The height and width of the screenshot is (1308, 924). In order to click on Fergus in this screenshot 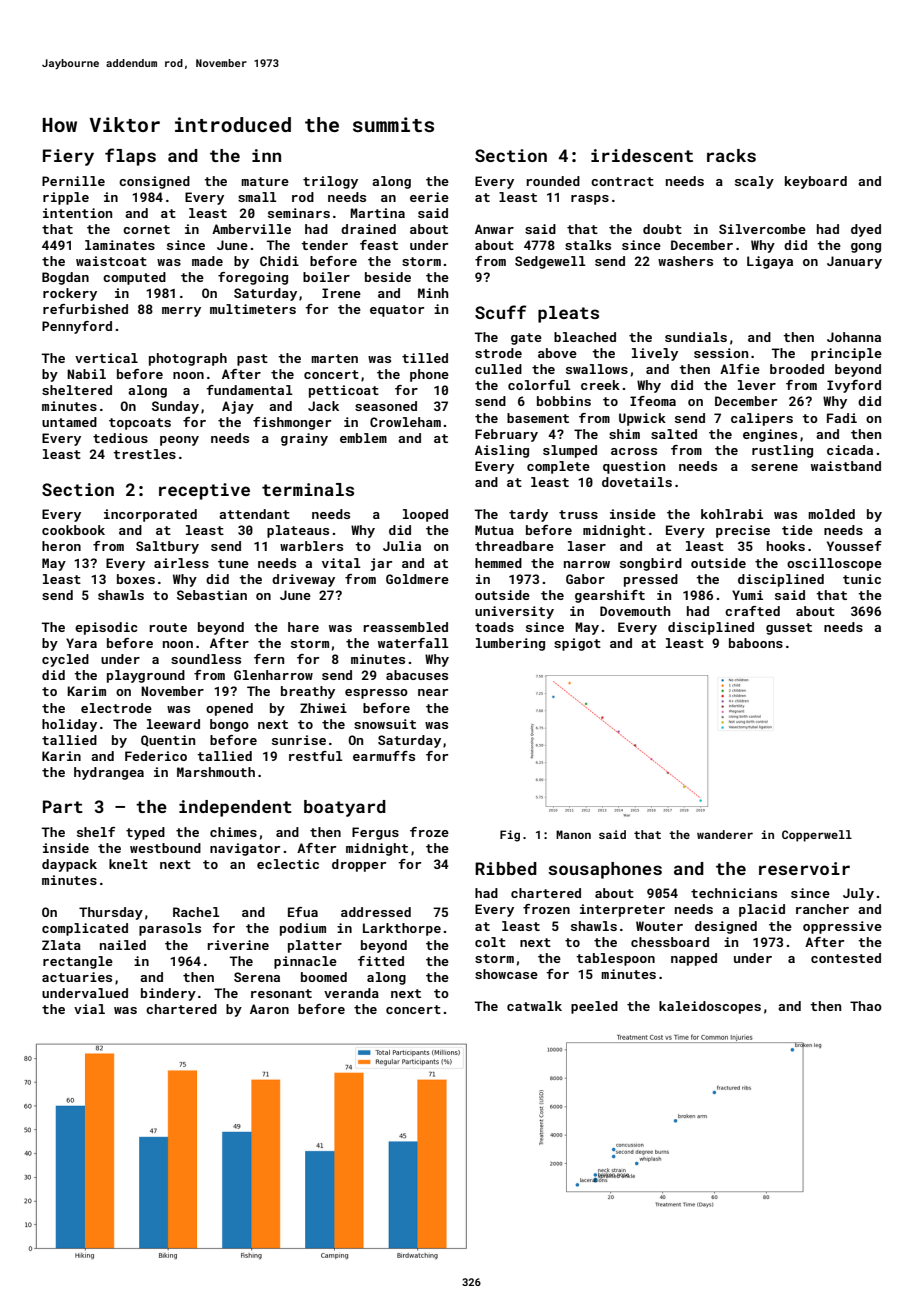, I will do `click(375, 833)`.
